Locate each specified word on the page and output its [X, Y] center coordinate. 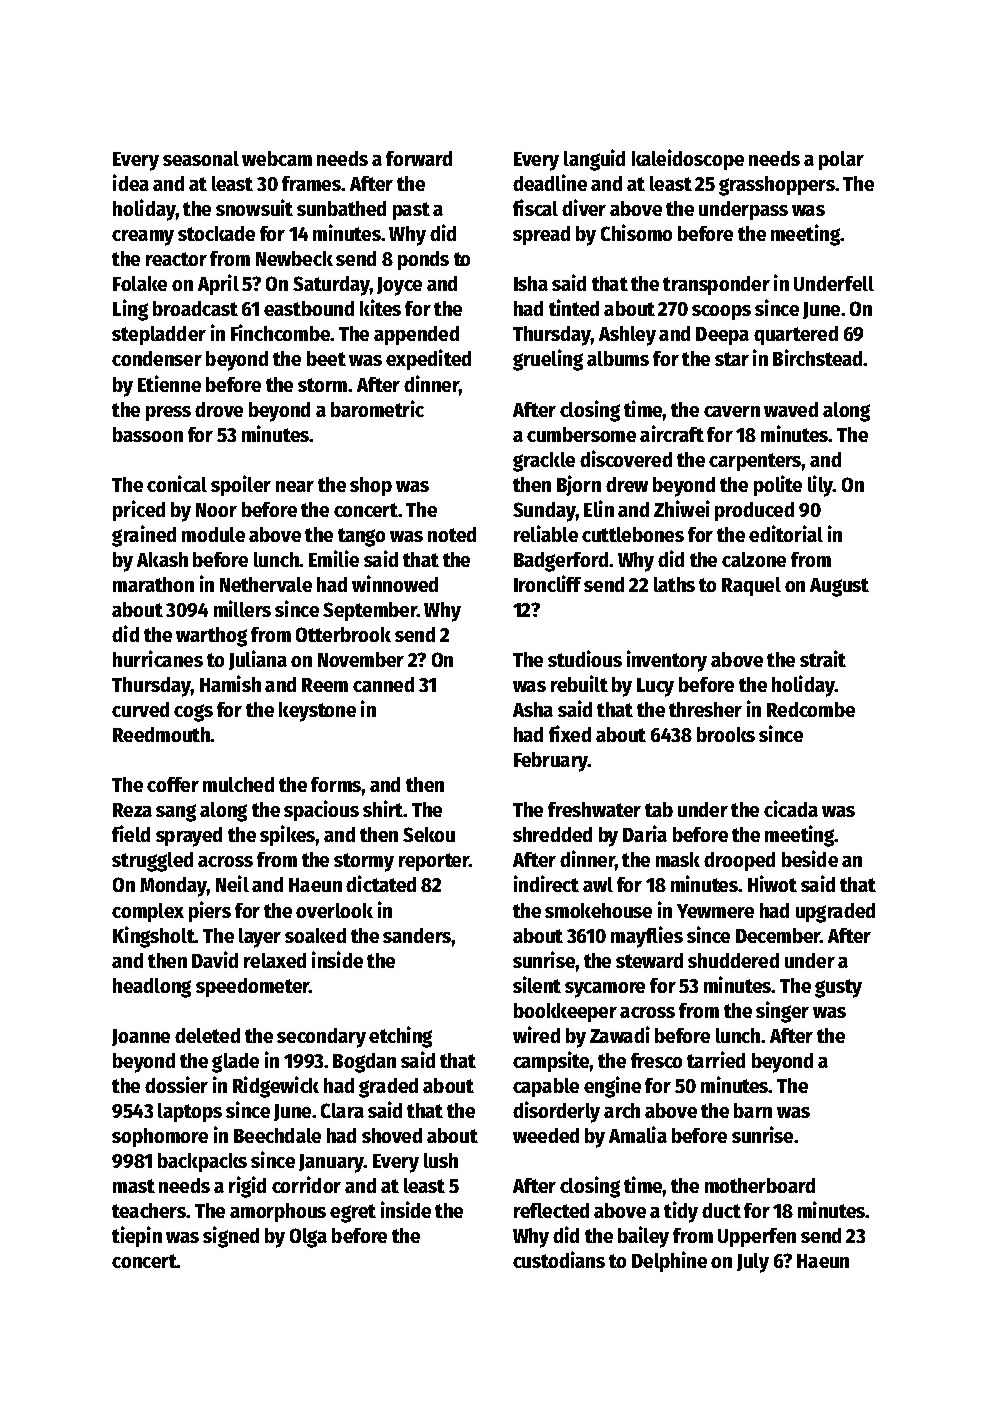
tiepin [137, 1236]
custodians [559, 1259]
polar [841, 160]
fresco [656, 1060]
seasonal [201, 158]
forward [419, 158]
